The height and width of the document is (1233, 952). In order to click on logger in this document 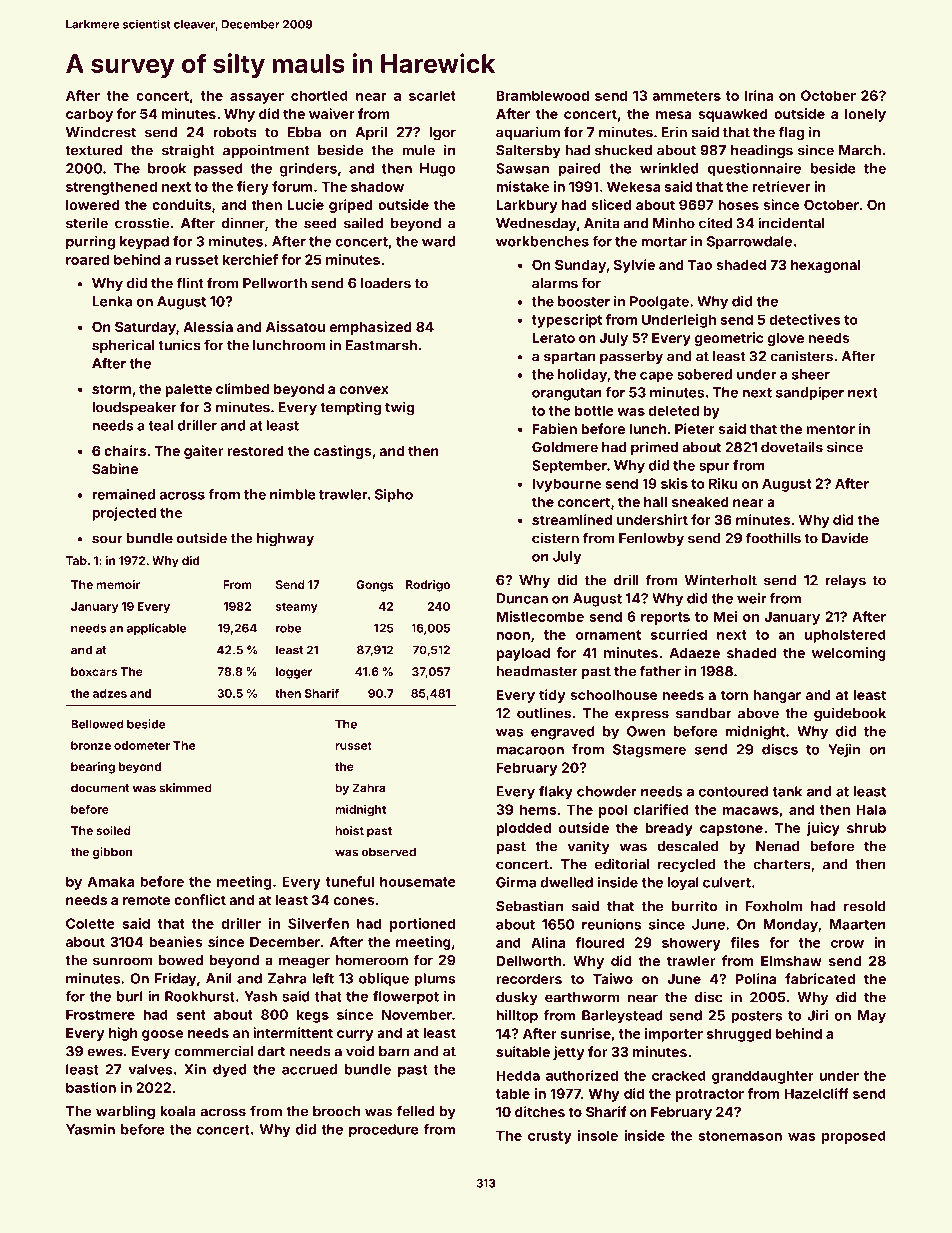, I will do `click(294, 673)`.
